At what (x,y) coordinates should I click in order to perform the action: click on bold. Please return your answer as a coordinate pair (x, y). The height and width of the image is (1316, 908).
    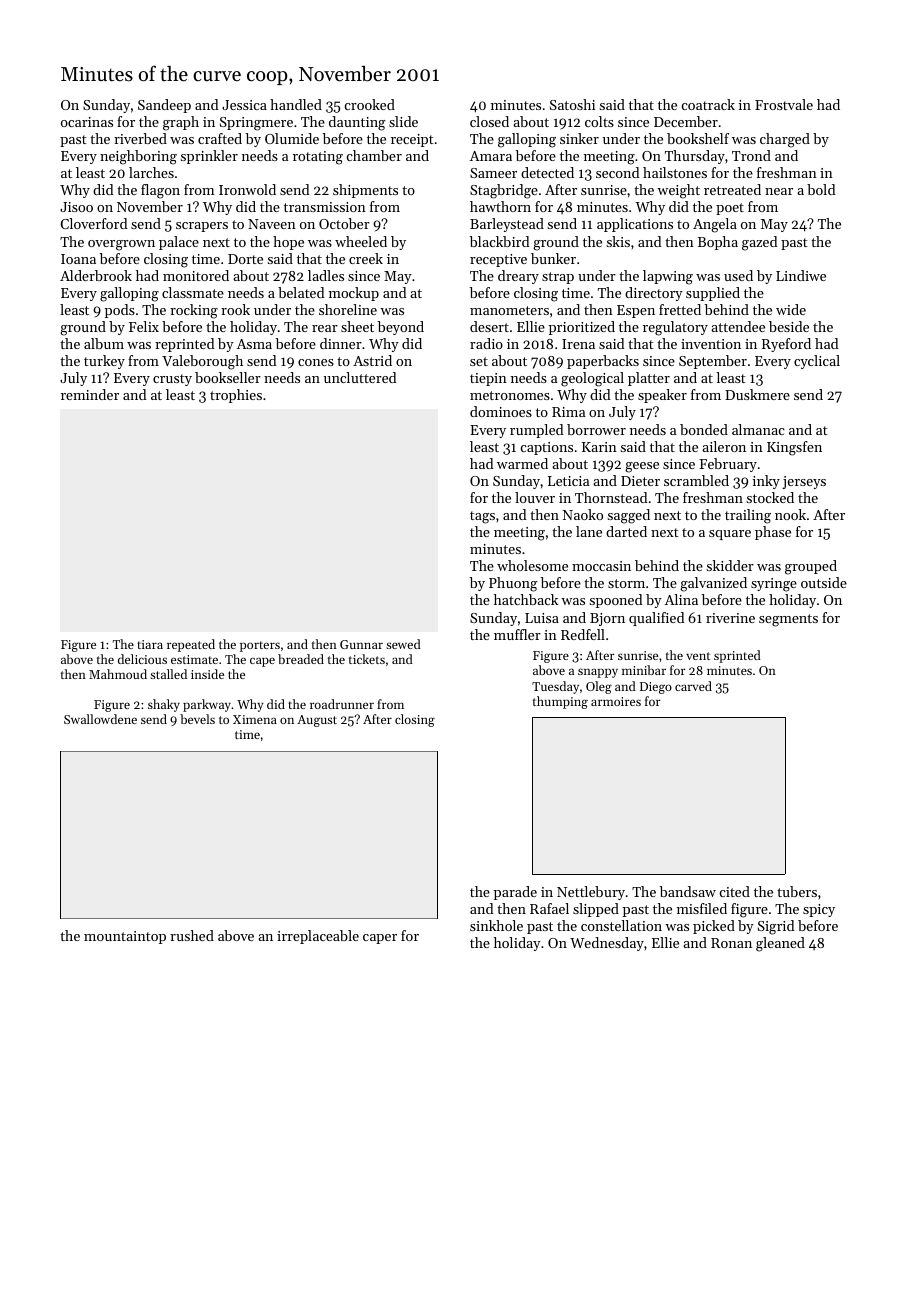
    Looking at the image, I should click on (821, 189).
